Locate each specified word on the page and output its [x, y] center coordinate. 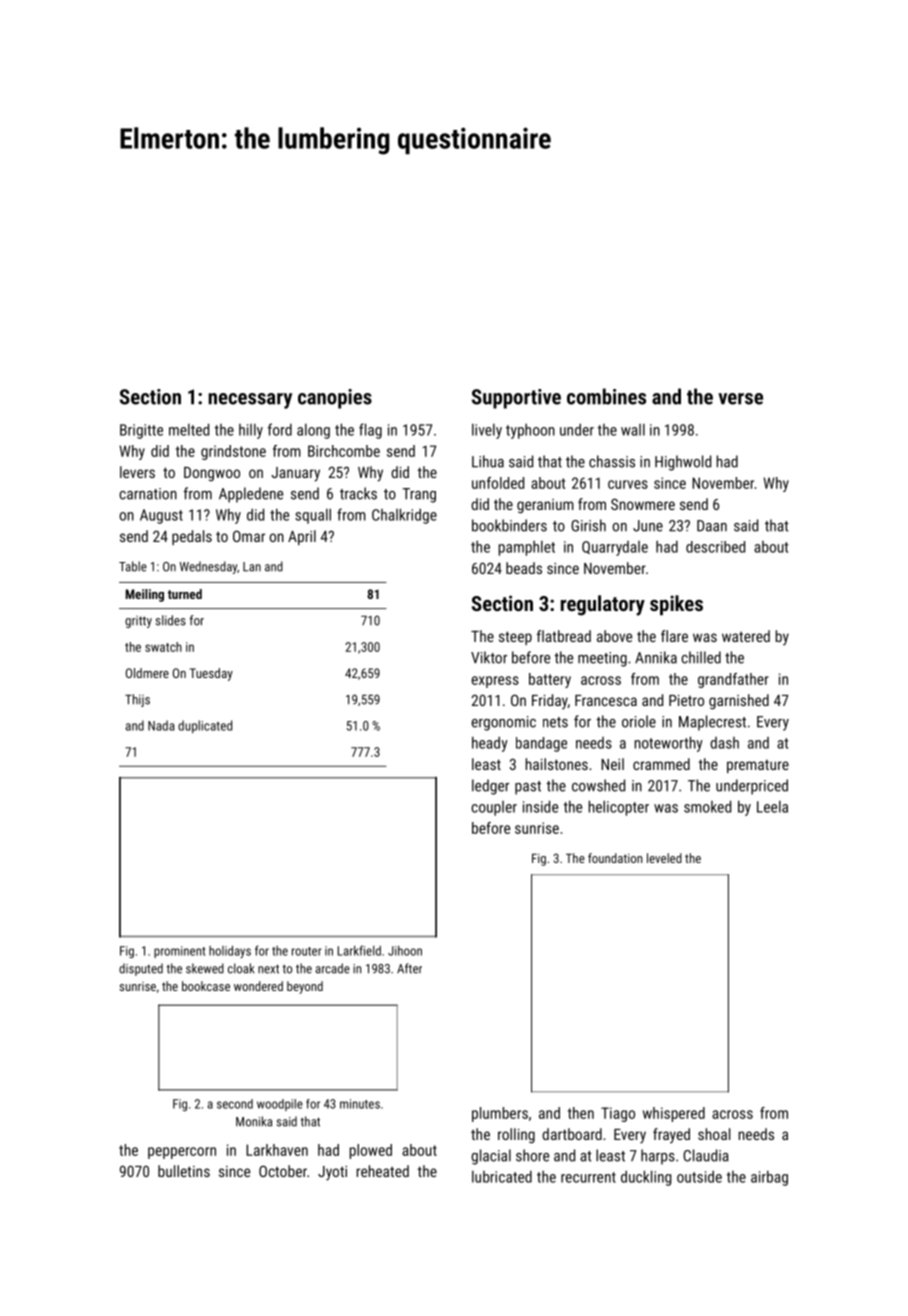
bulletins [184, 1171]
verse [740, 399]
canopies [335, 399]
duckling [646, 1178]
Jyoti [332, 1173]
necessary [250, 401]
